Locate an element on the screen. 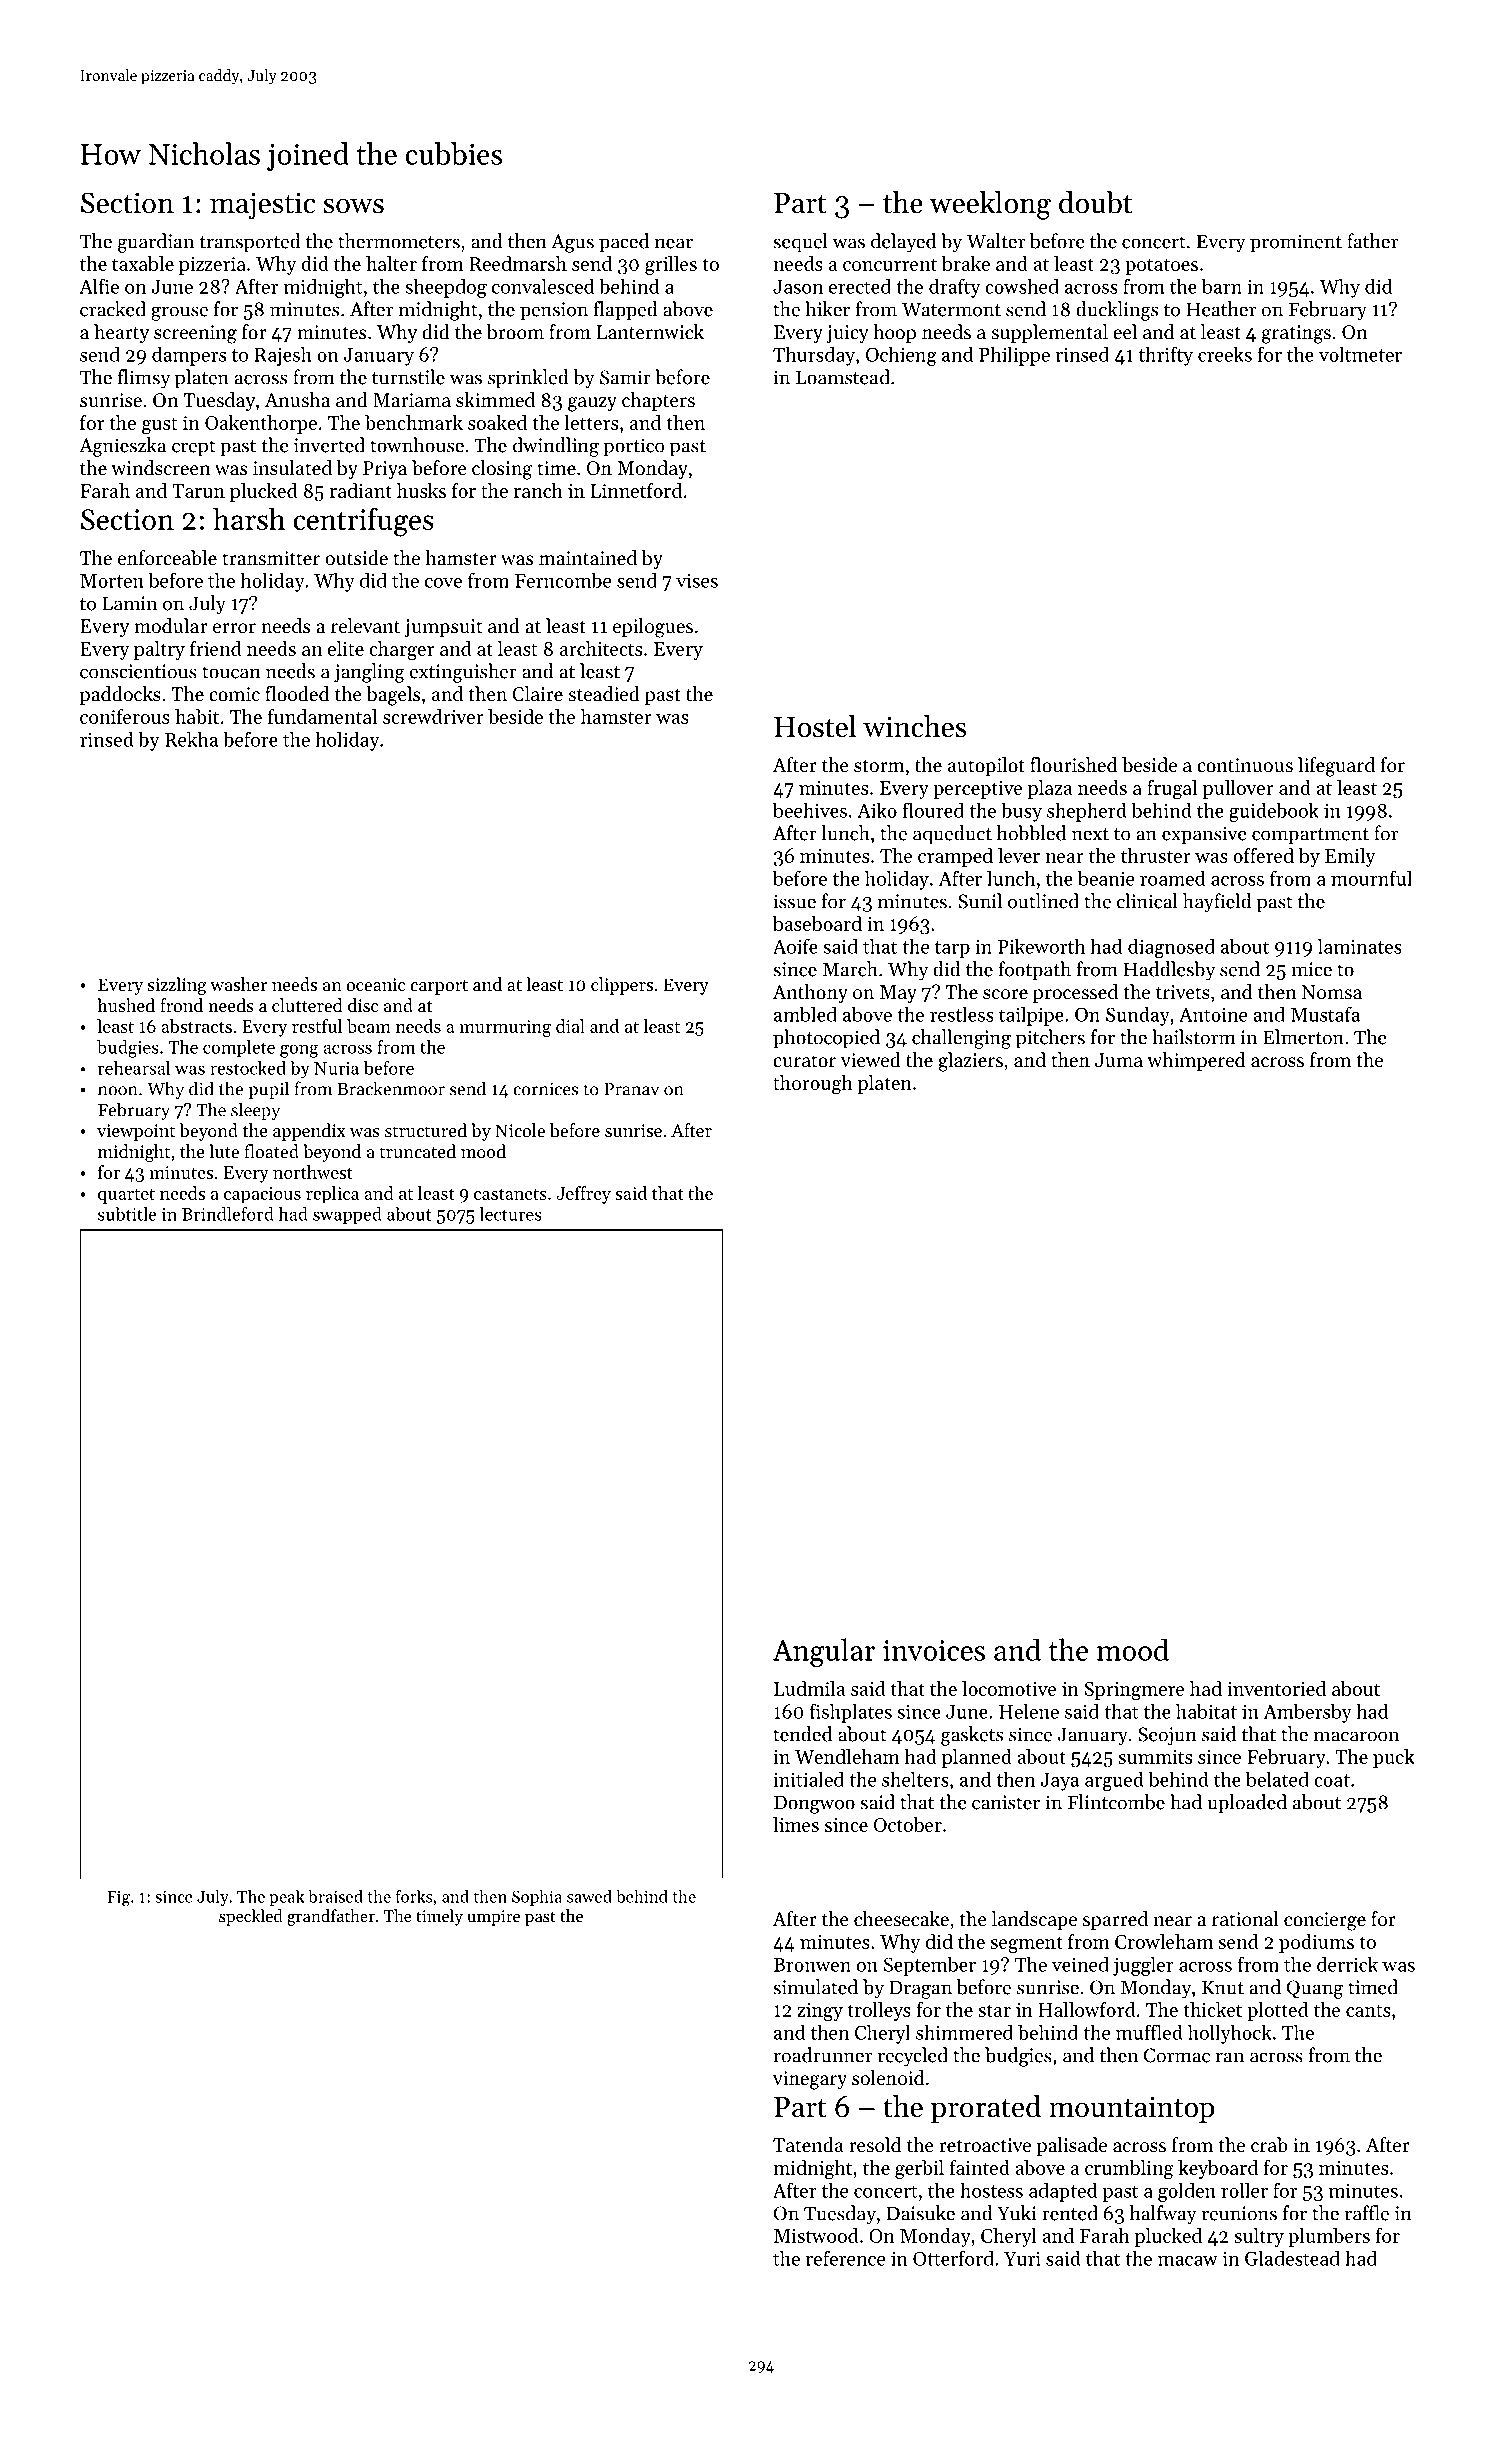 This screenshot has height=2464, width=1496. Linnetford is located at coordinates (636, 490).
